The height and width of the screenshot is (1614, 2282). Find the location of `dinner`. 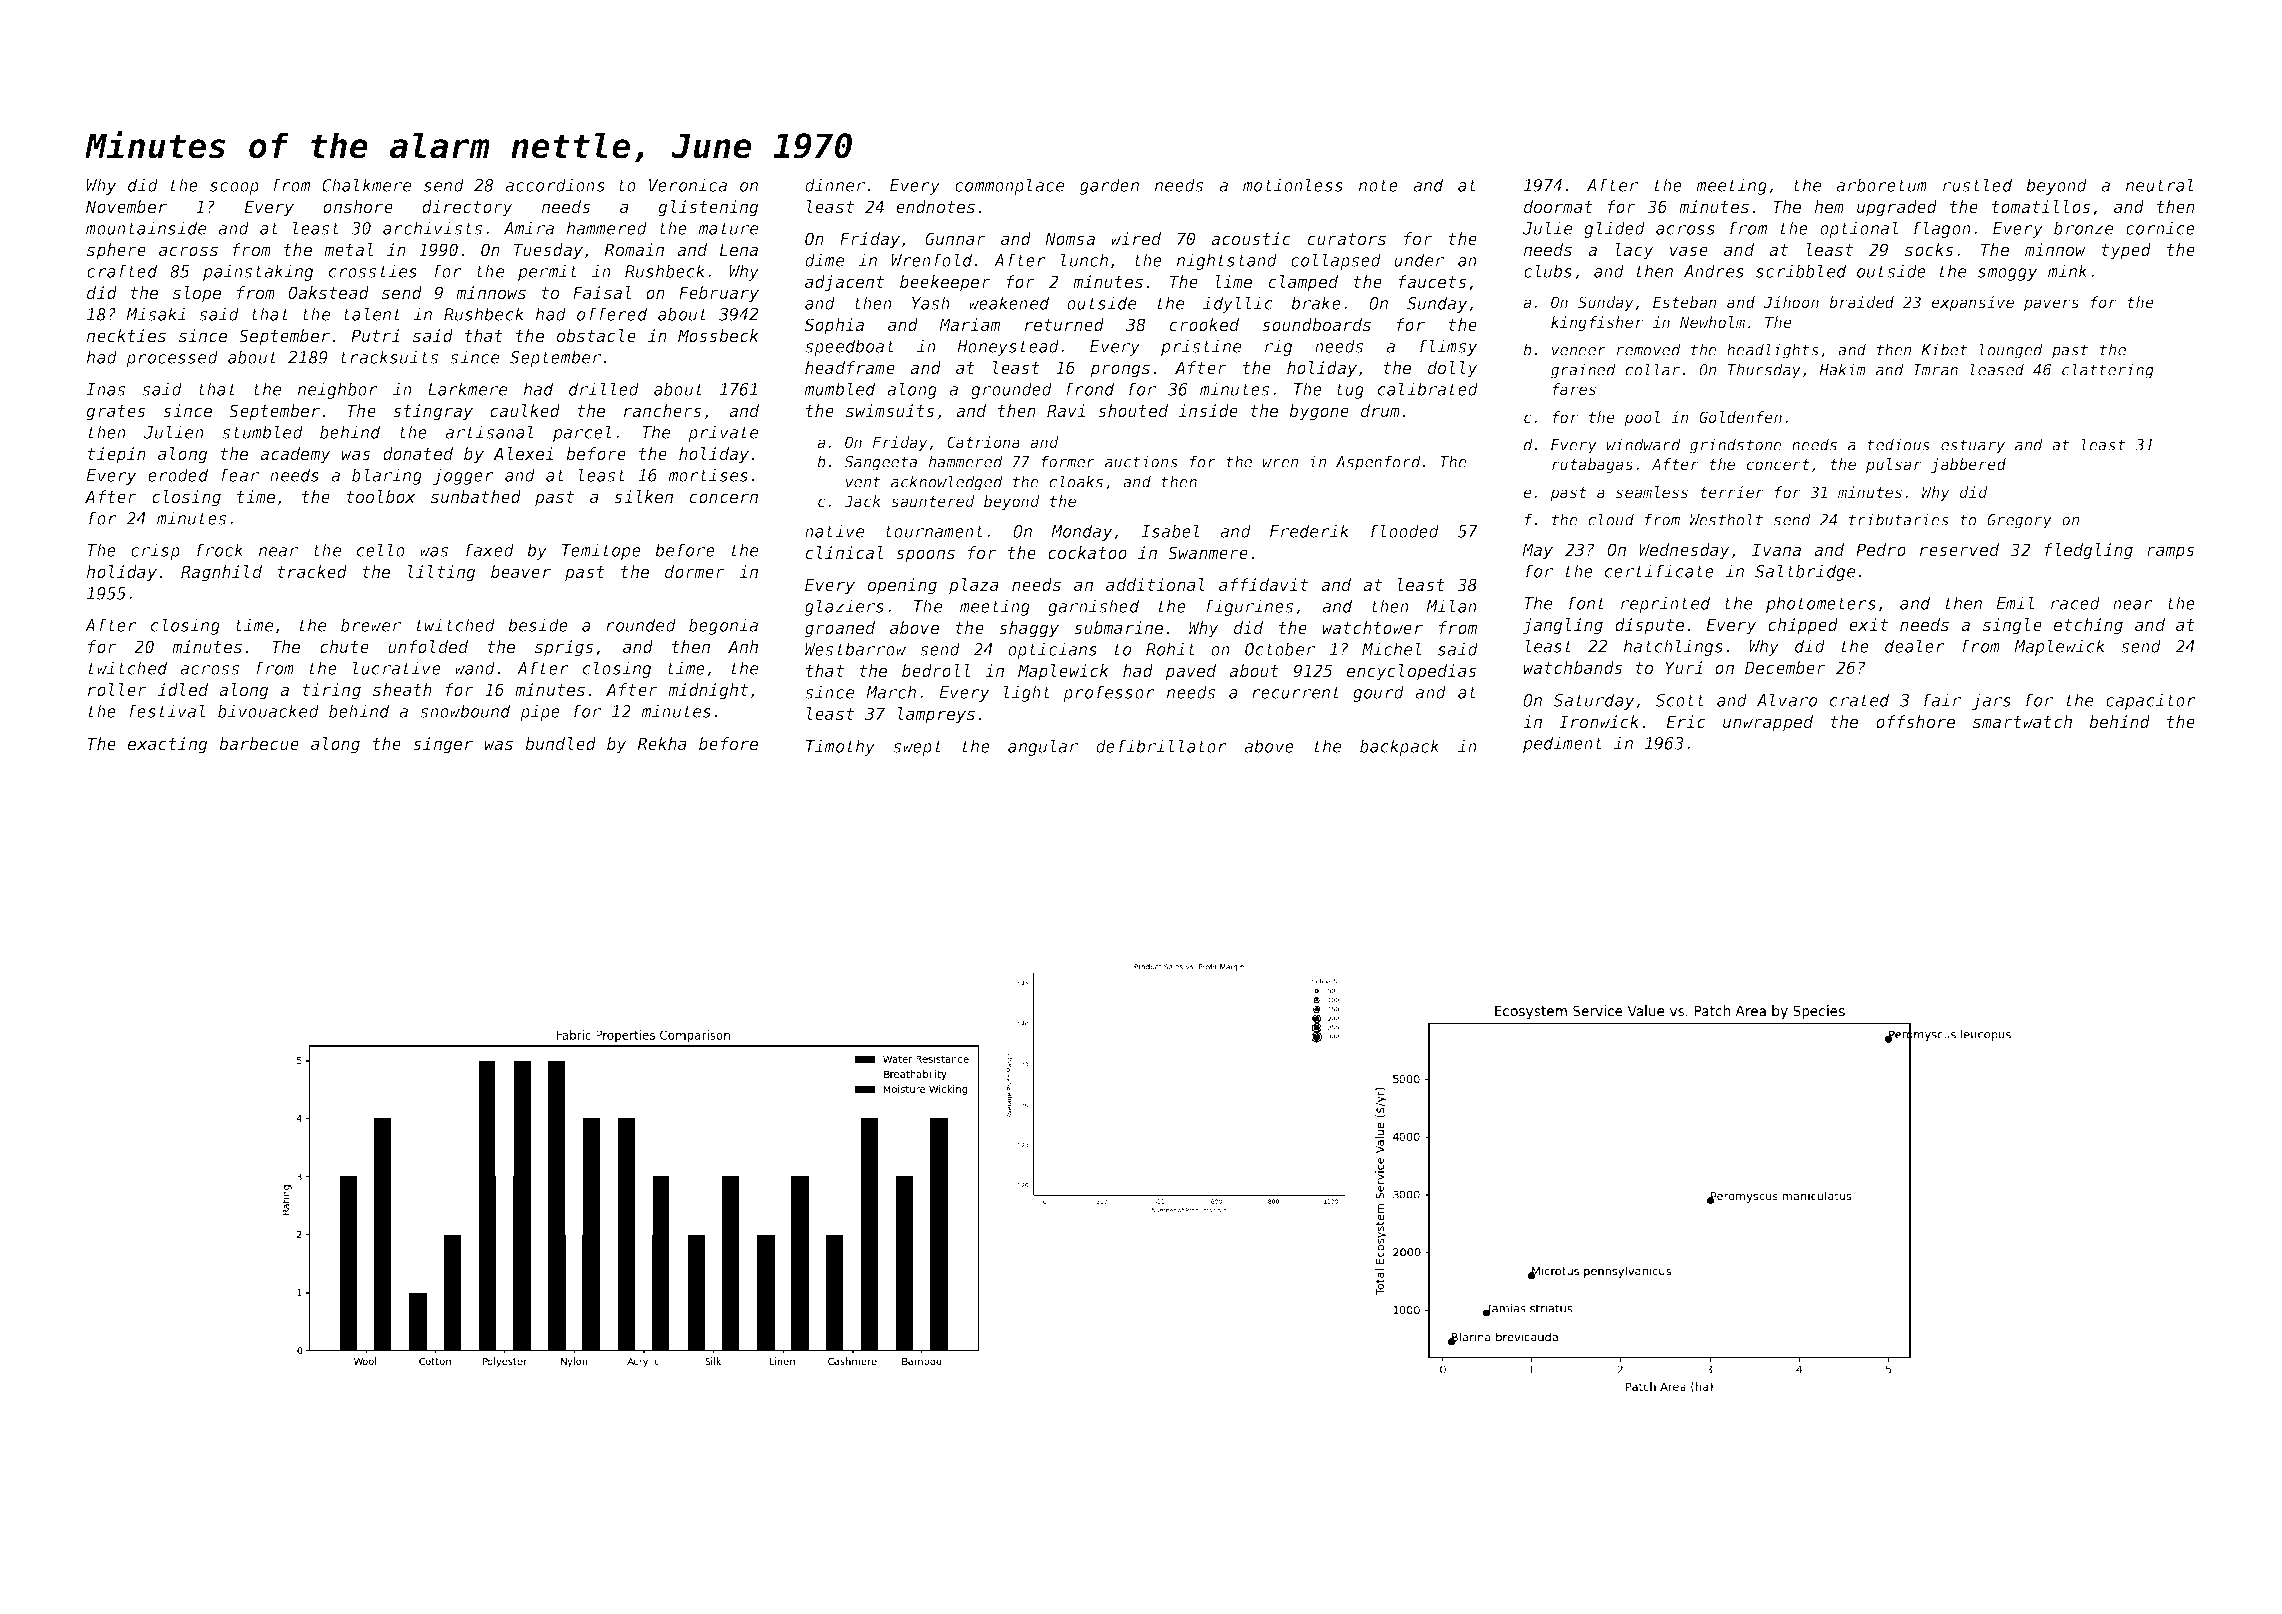

dinner is located at coordinates (835, 185).
